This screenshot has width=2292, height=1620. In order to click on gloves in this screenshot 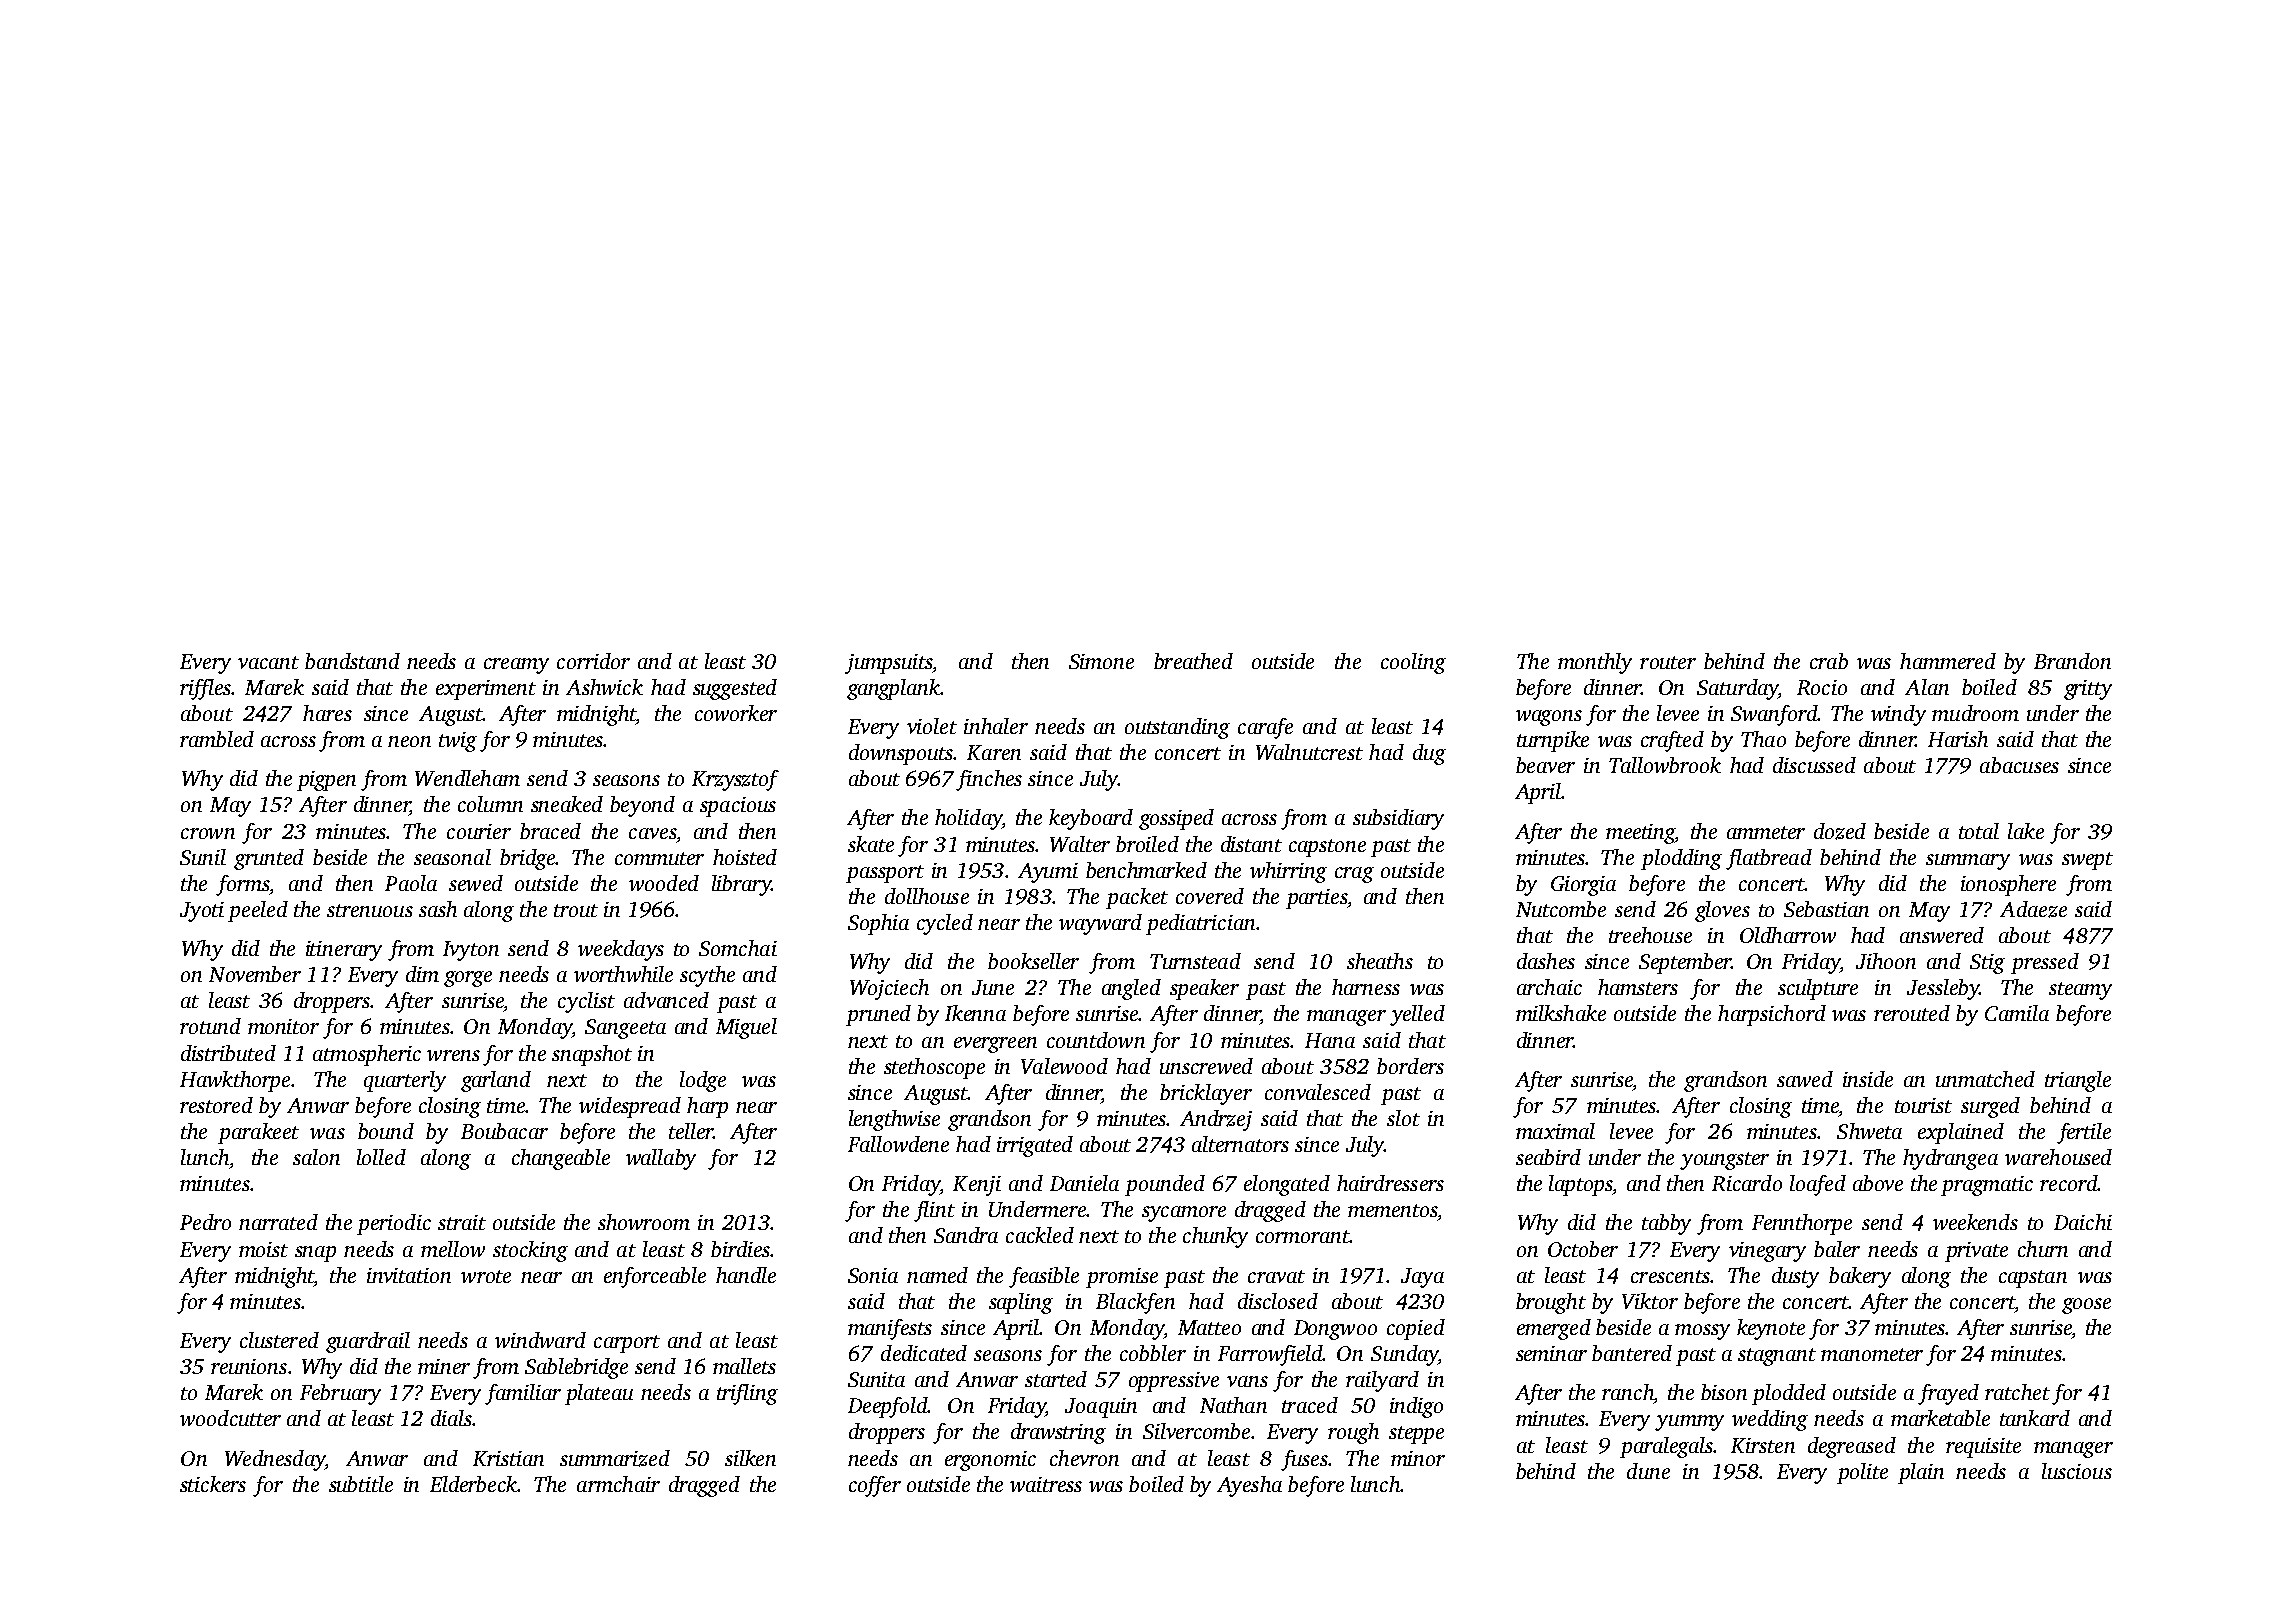, I will do `click(1722, 911)`.
